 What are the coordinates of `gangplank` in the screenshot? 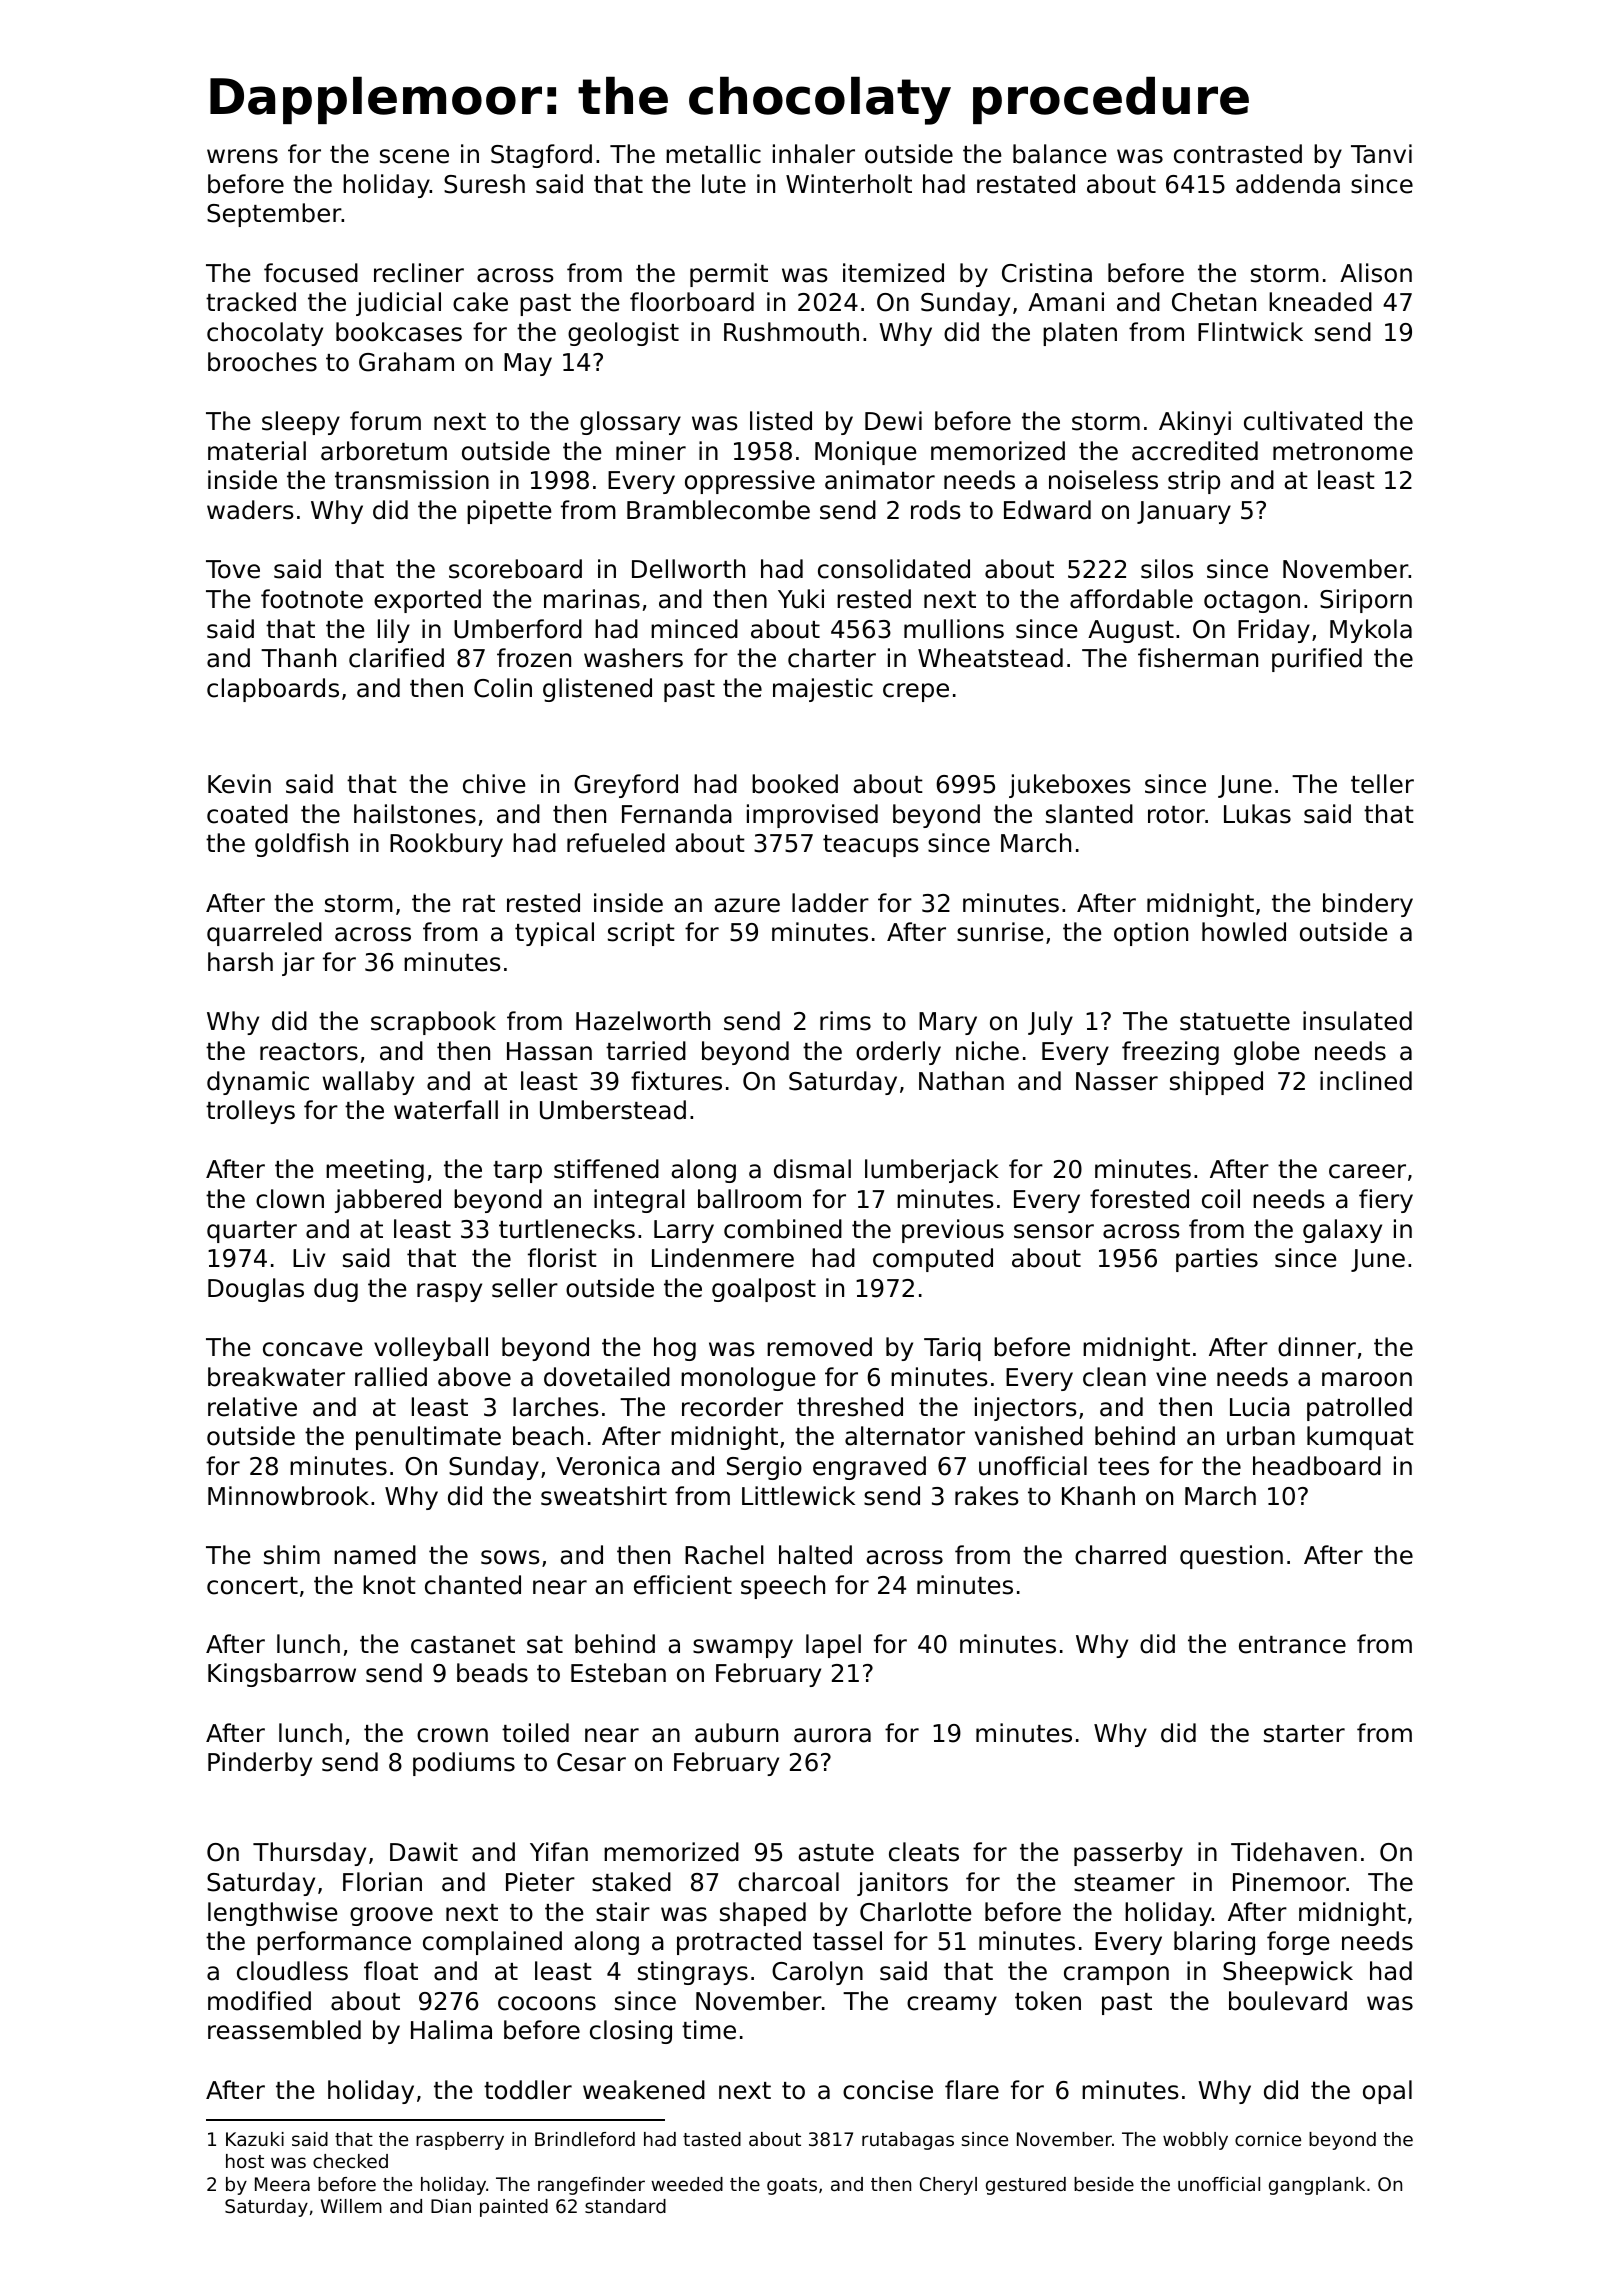 It's located at (1317, 2186).
